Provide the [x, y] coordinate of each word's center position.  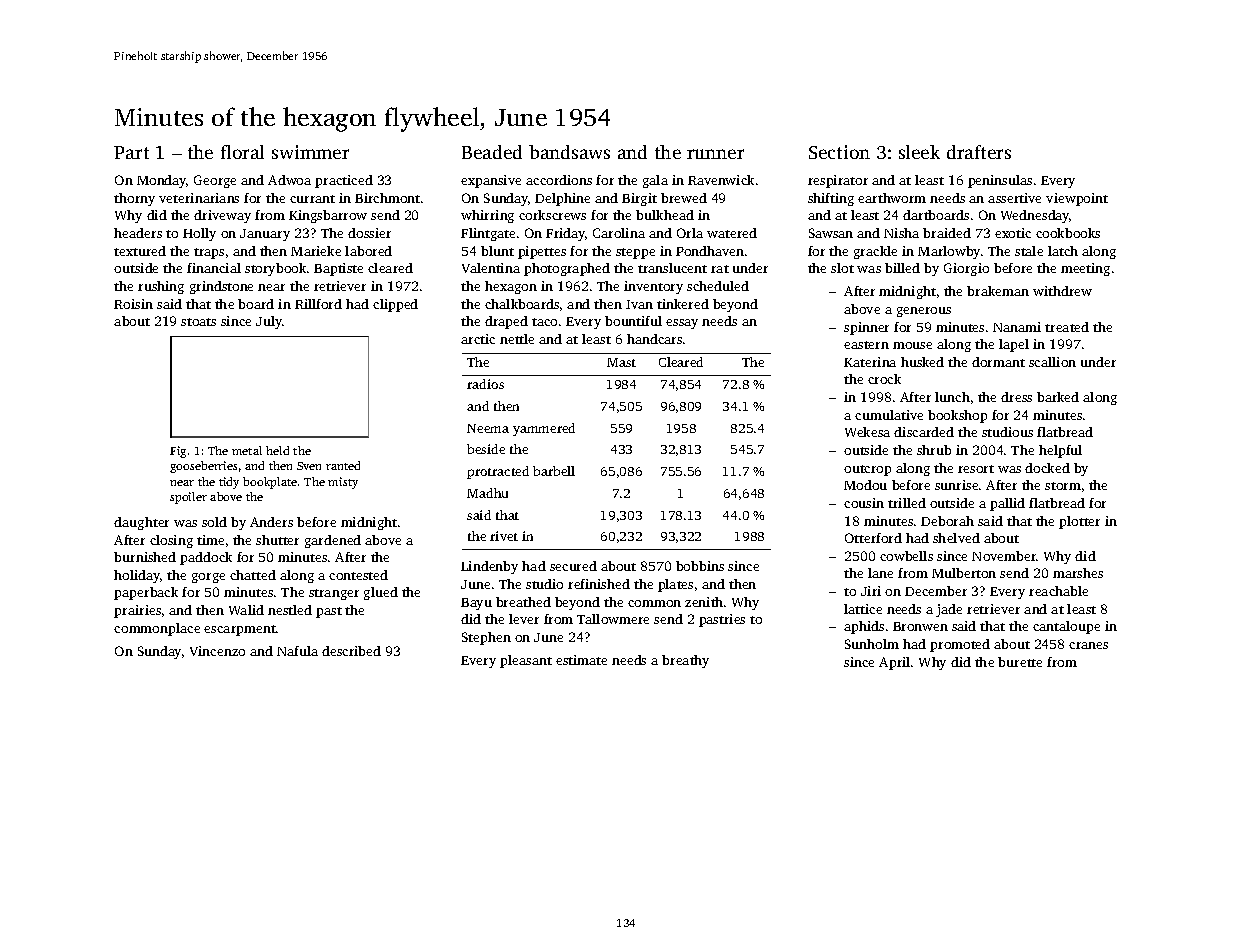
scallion [1052, 362]
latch [1063, 251]
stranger [334, 594]
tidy [229, 483]
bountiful [633, 321]
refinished [599, 584]
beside [486, 449]
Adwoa [289, 180]
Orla [690, 233]
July [269, 322]
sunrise [956, 485]
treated [1067, 327]
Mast [621, 362]
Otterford [873, 538]
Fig [178, 452]
